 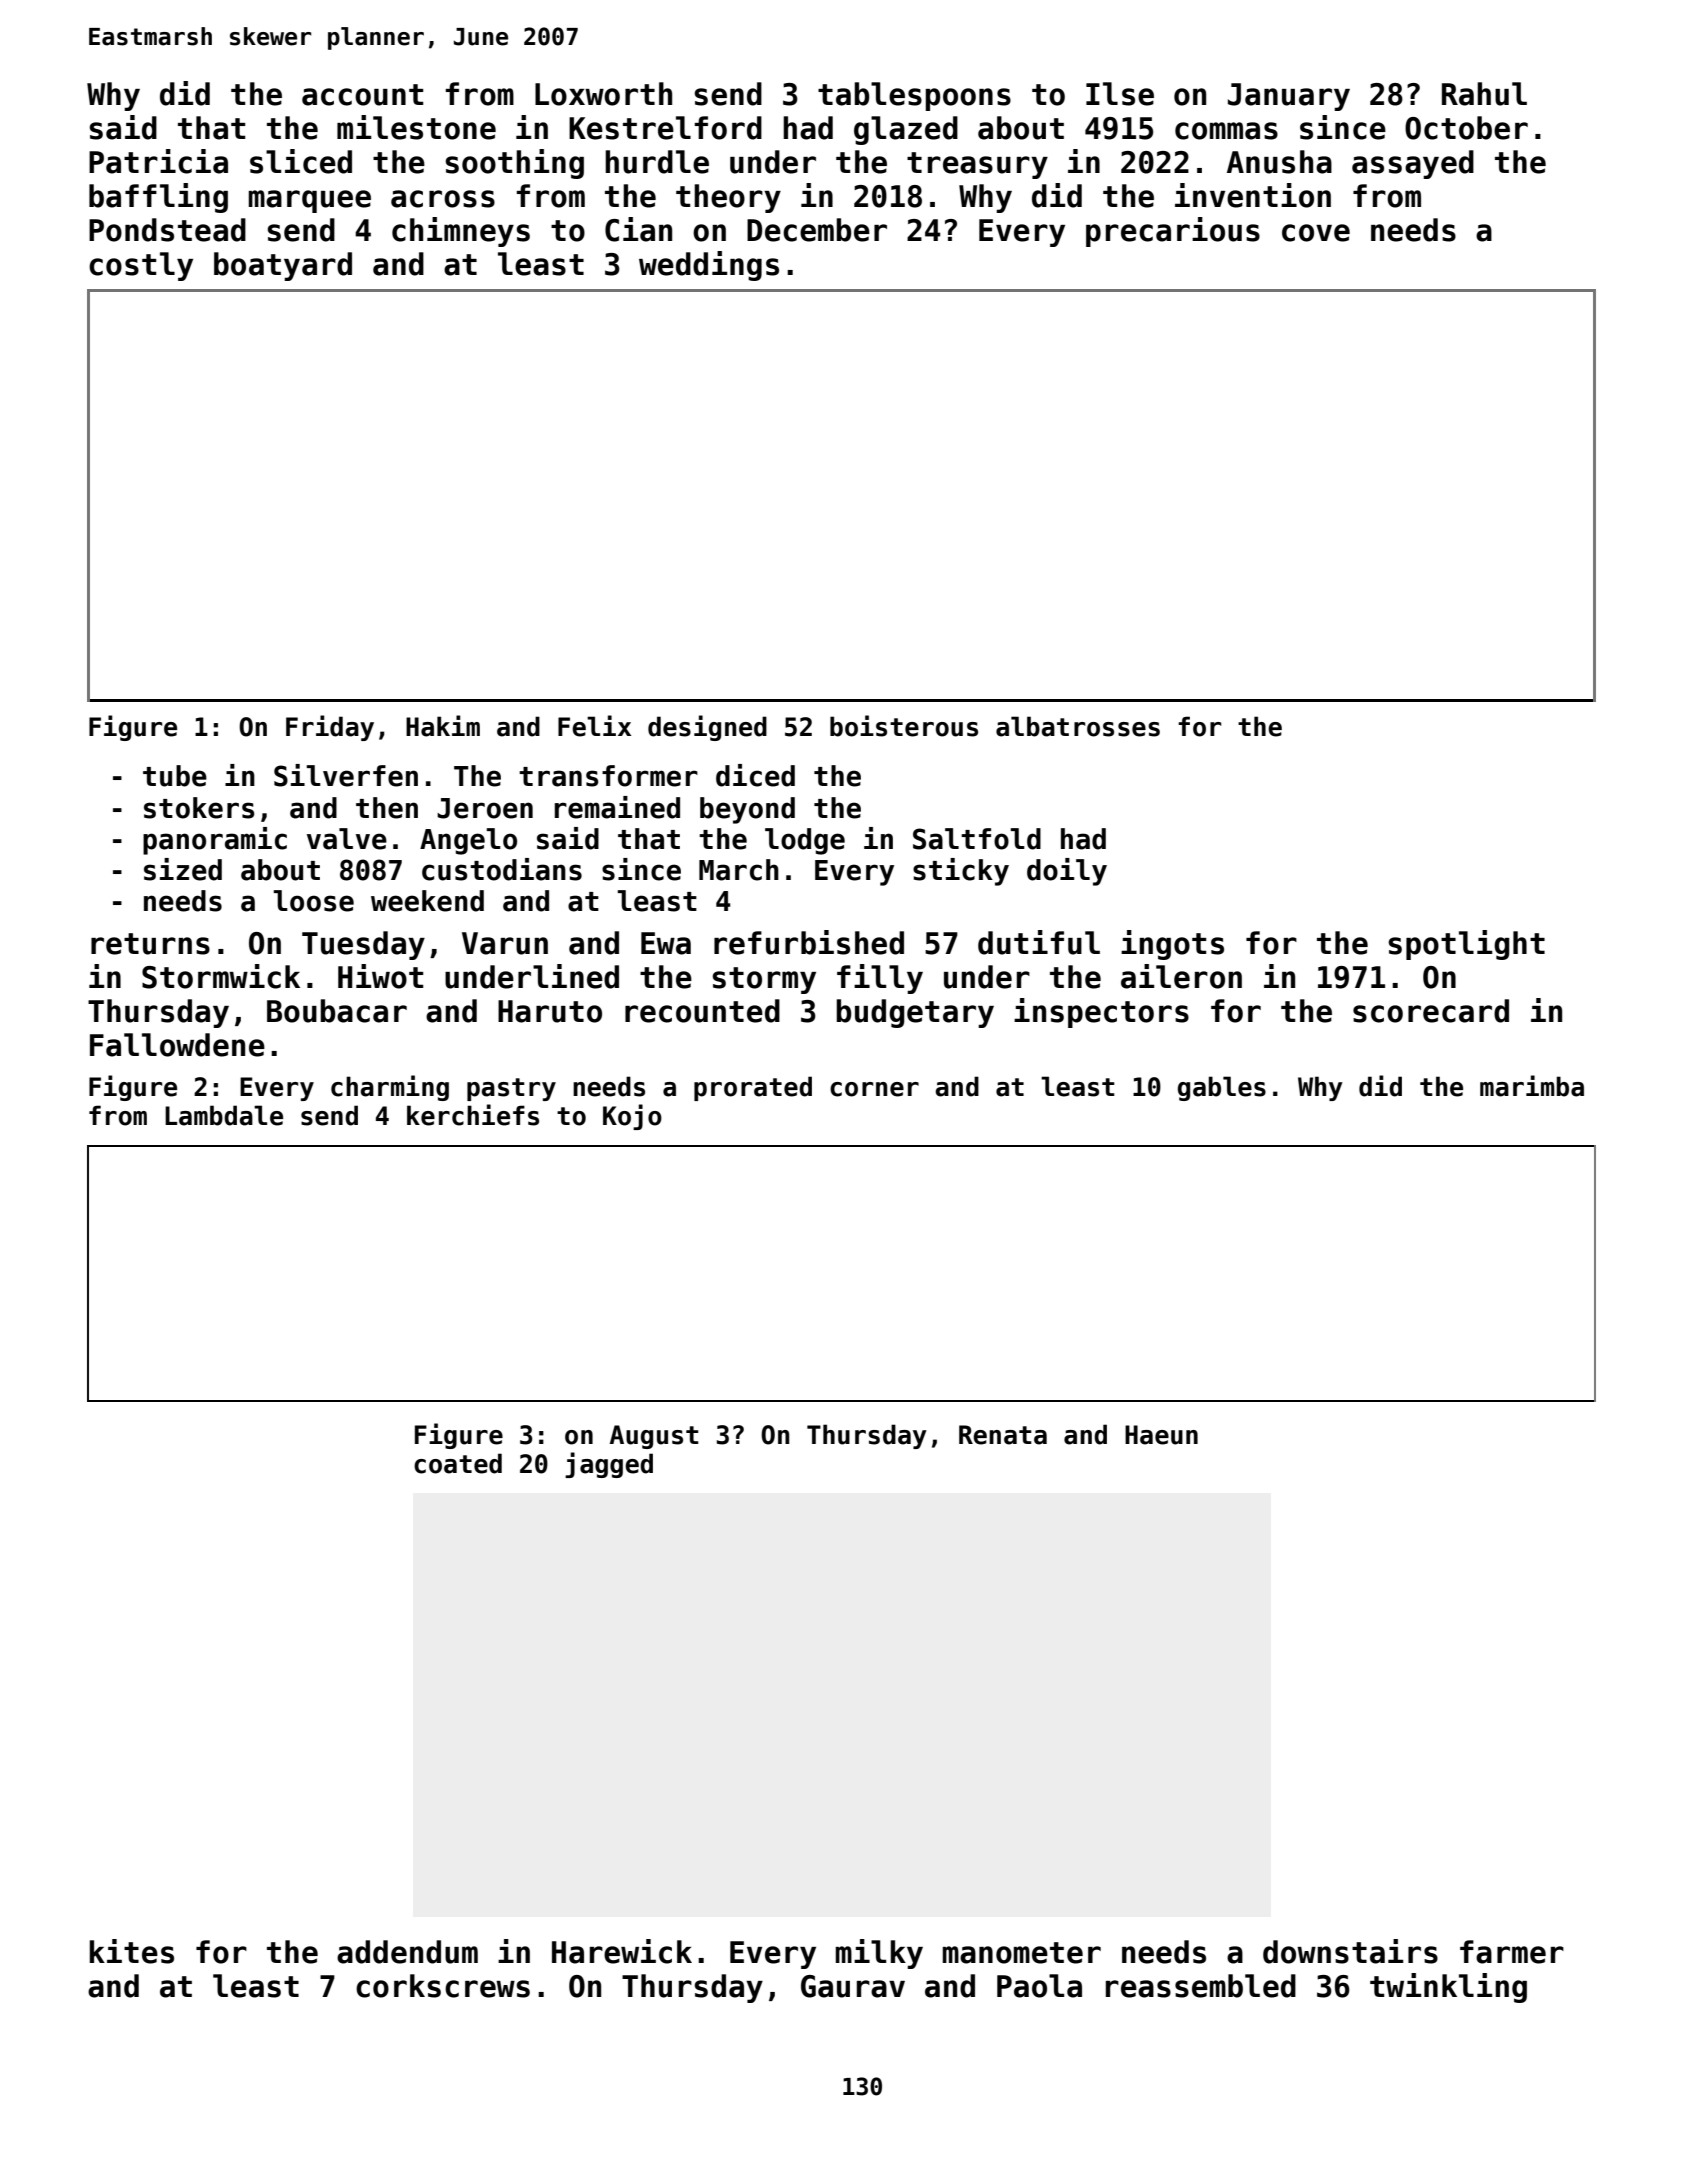 What do you see at coordinates (177, 1045) in the screenshot?
I see `Fallowdene` at bounding box center [177, 1045].
